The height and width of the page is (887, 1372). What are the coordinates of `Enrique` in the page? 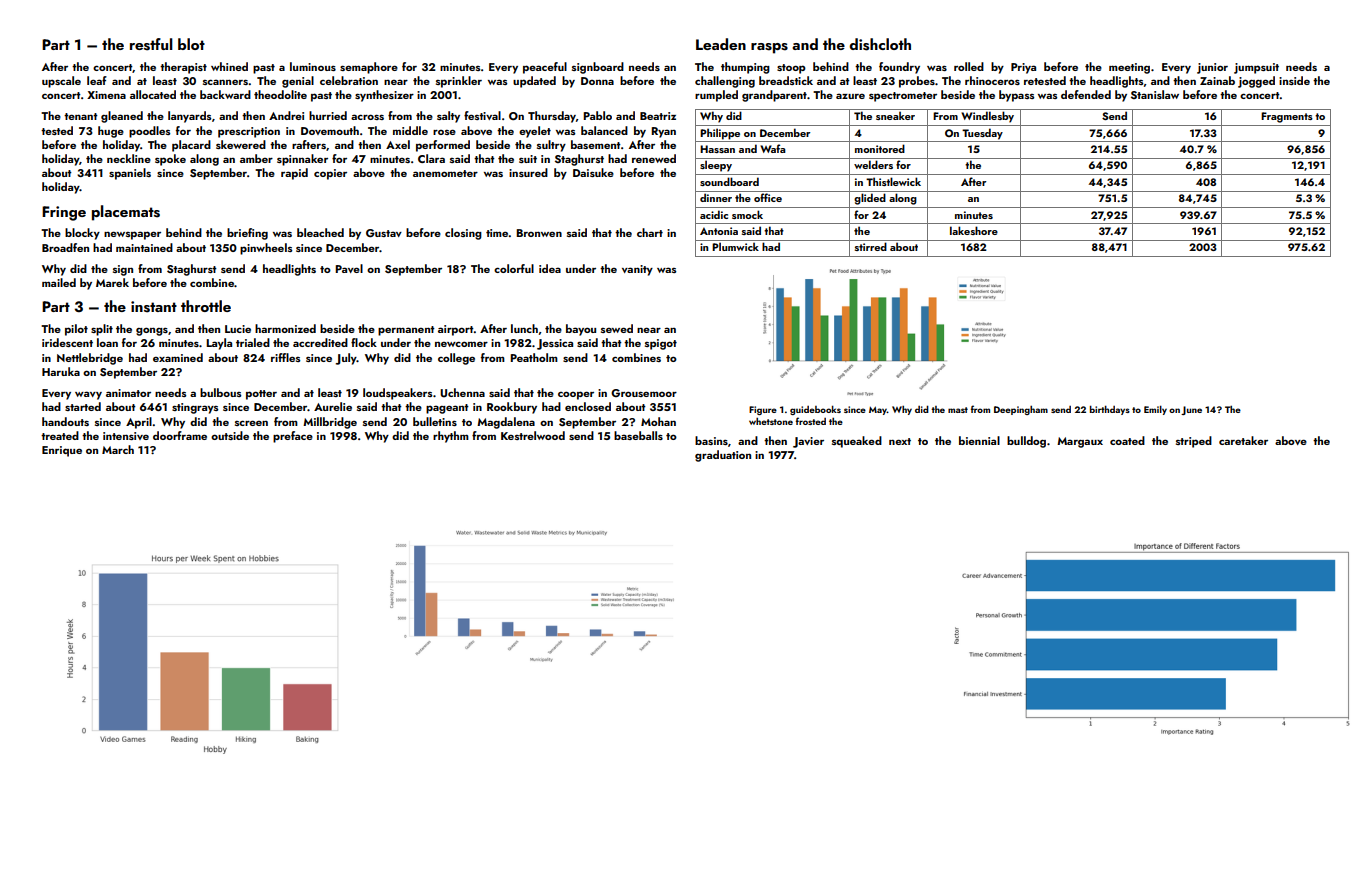 It's located at (62, 451).
